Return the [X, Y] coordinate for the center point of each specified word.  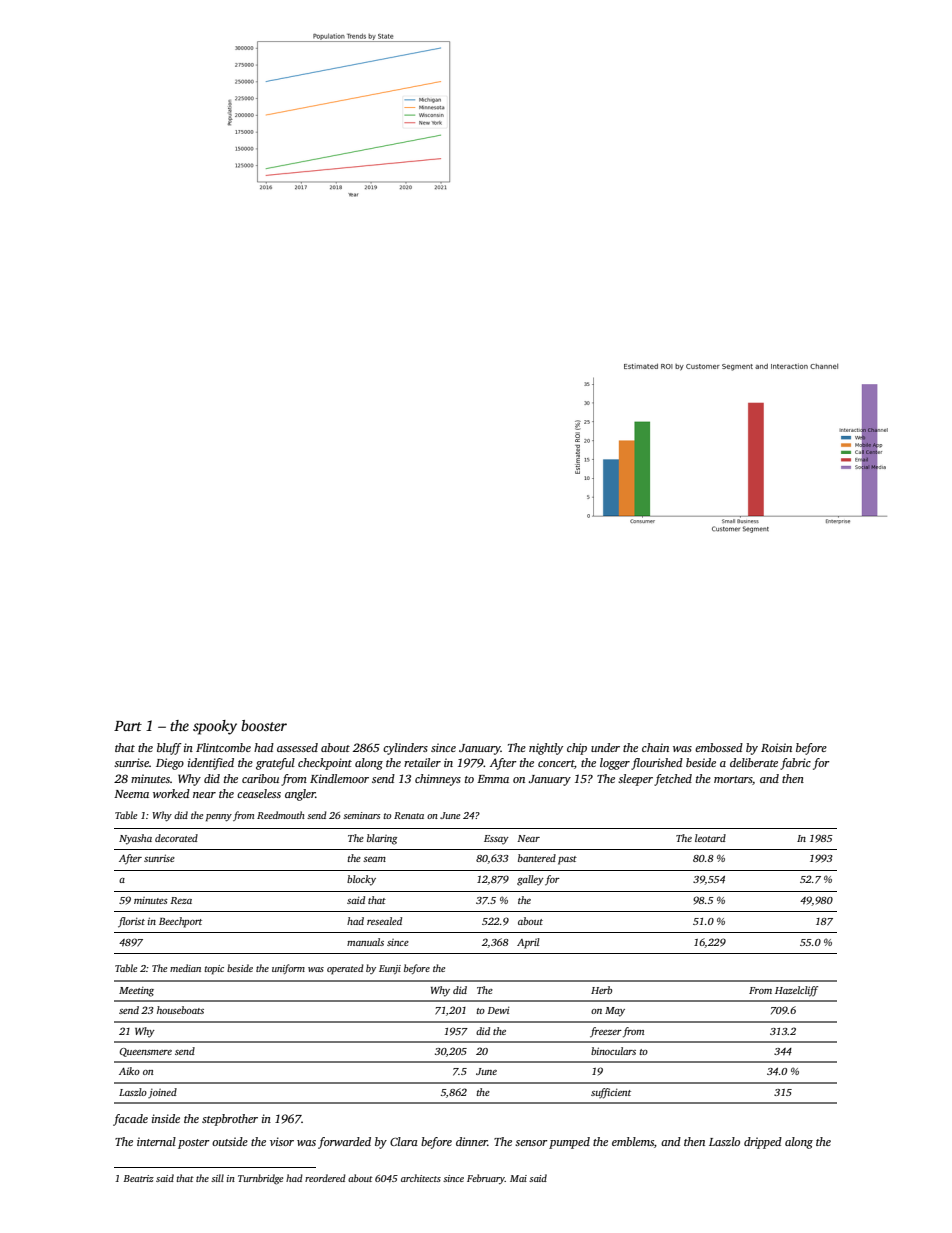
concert [556, 763]
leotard [710, 838]
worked [171, 793]
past [567, 860]
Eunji [390, 969]
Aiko [129, 1071]
